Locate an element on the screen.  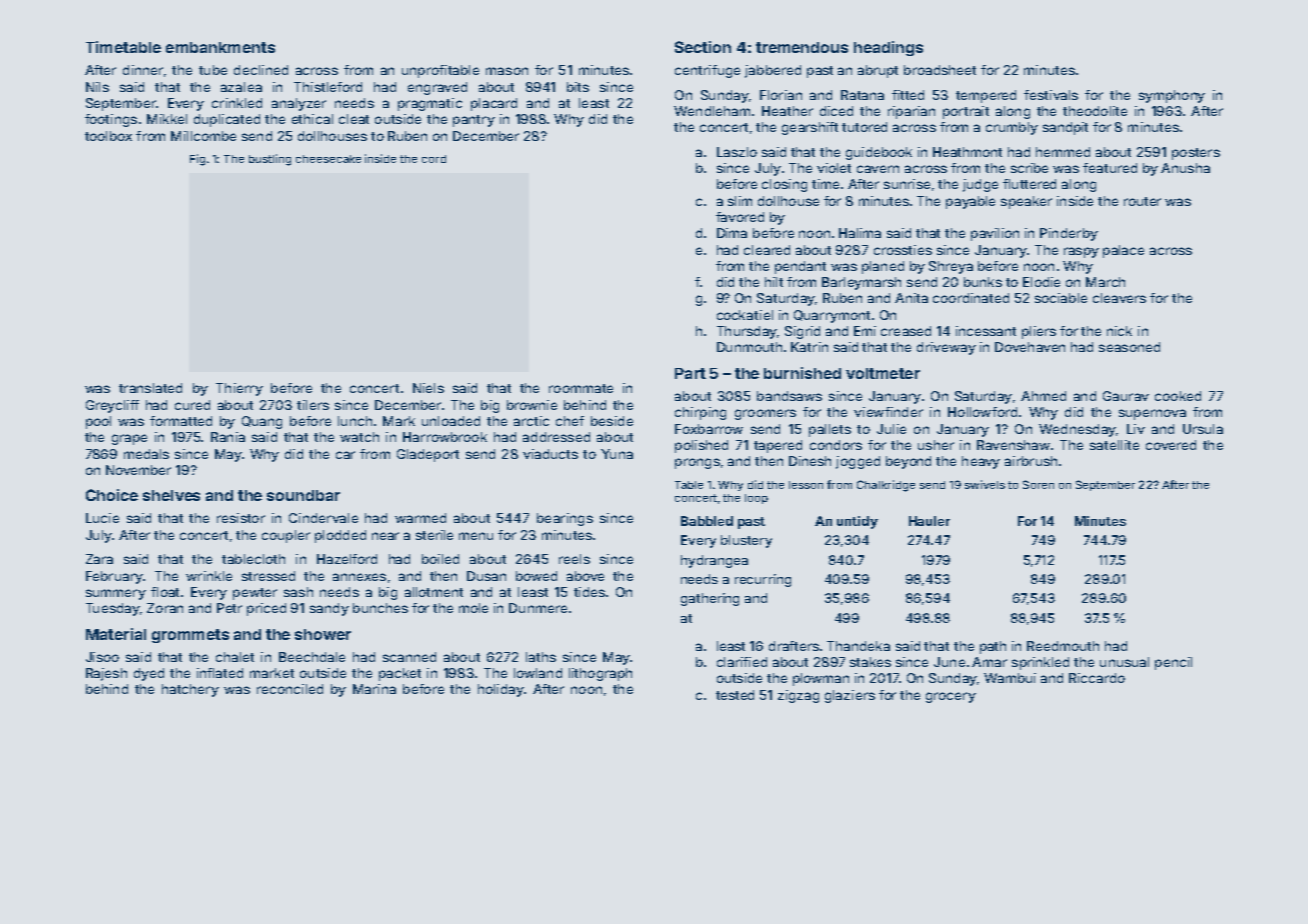
reels is located at coordinates (574, 559).
